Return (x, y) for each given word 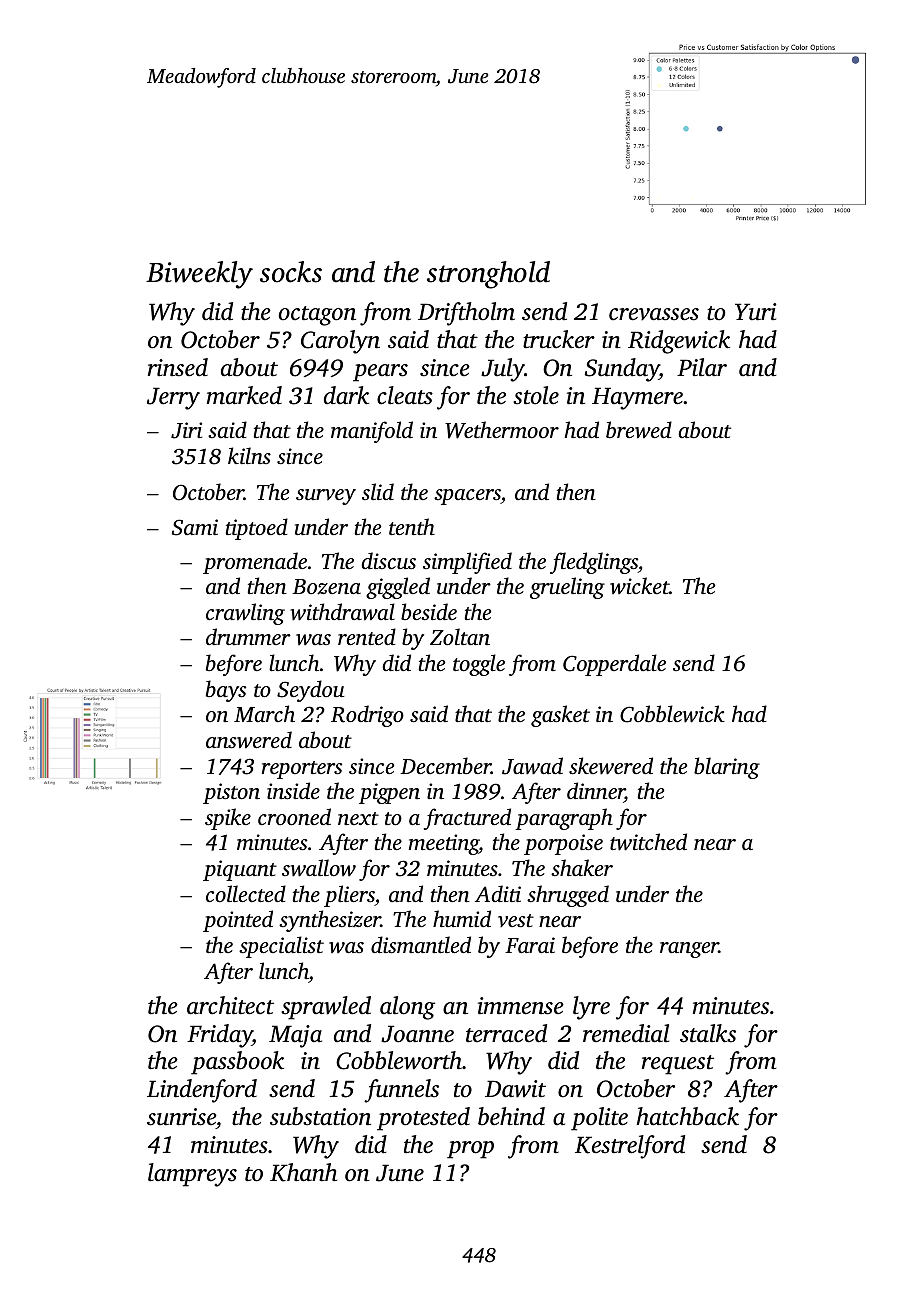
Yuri (755, 312)
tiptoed (257, 529)
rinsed (178, 367)
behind (511, 1116)
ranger (689, 950)
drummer (248, 636)
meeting (443, 844)
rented (367, 636)
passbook (237, 1063)
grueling (567, 588)
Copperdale (614, 665)
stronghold (488, 275)
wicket (639, 585)
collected (246, 893)
